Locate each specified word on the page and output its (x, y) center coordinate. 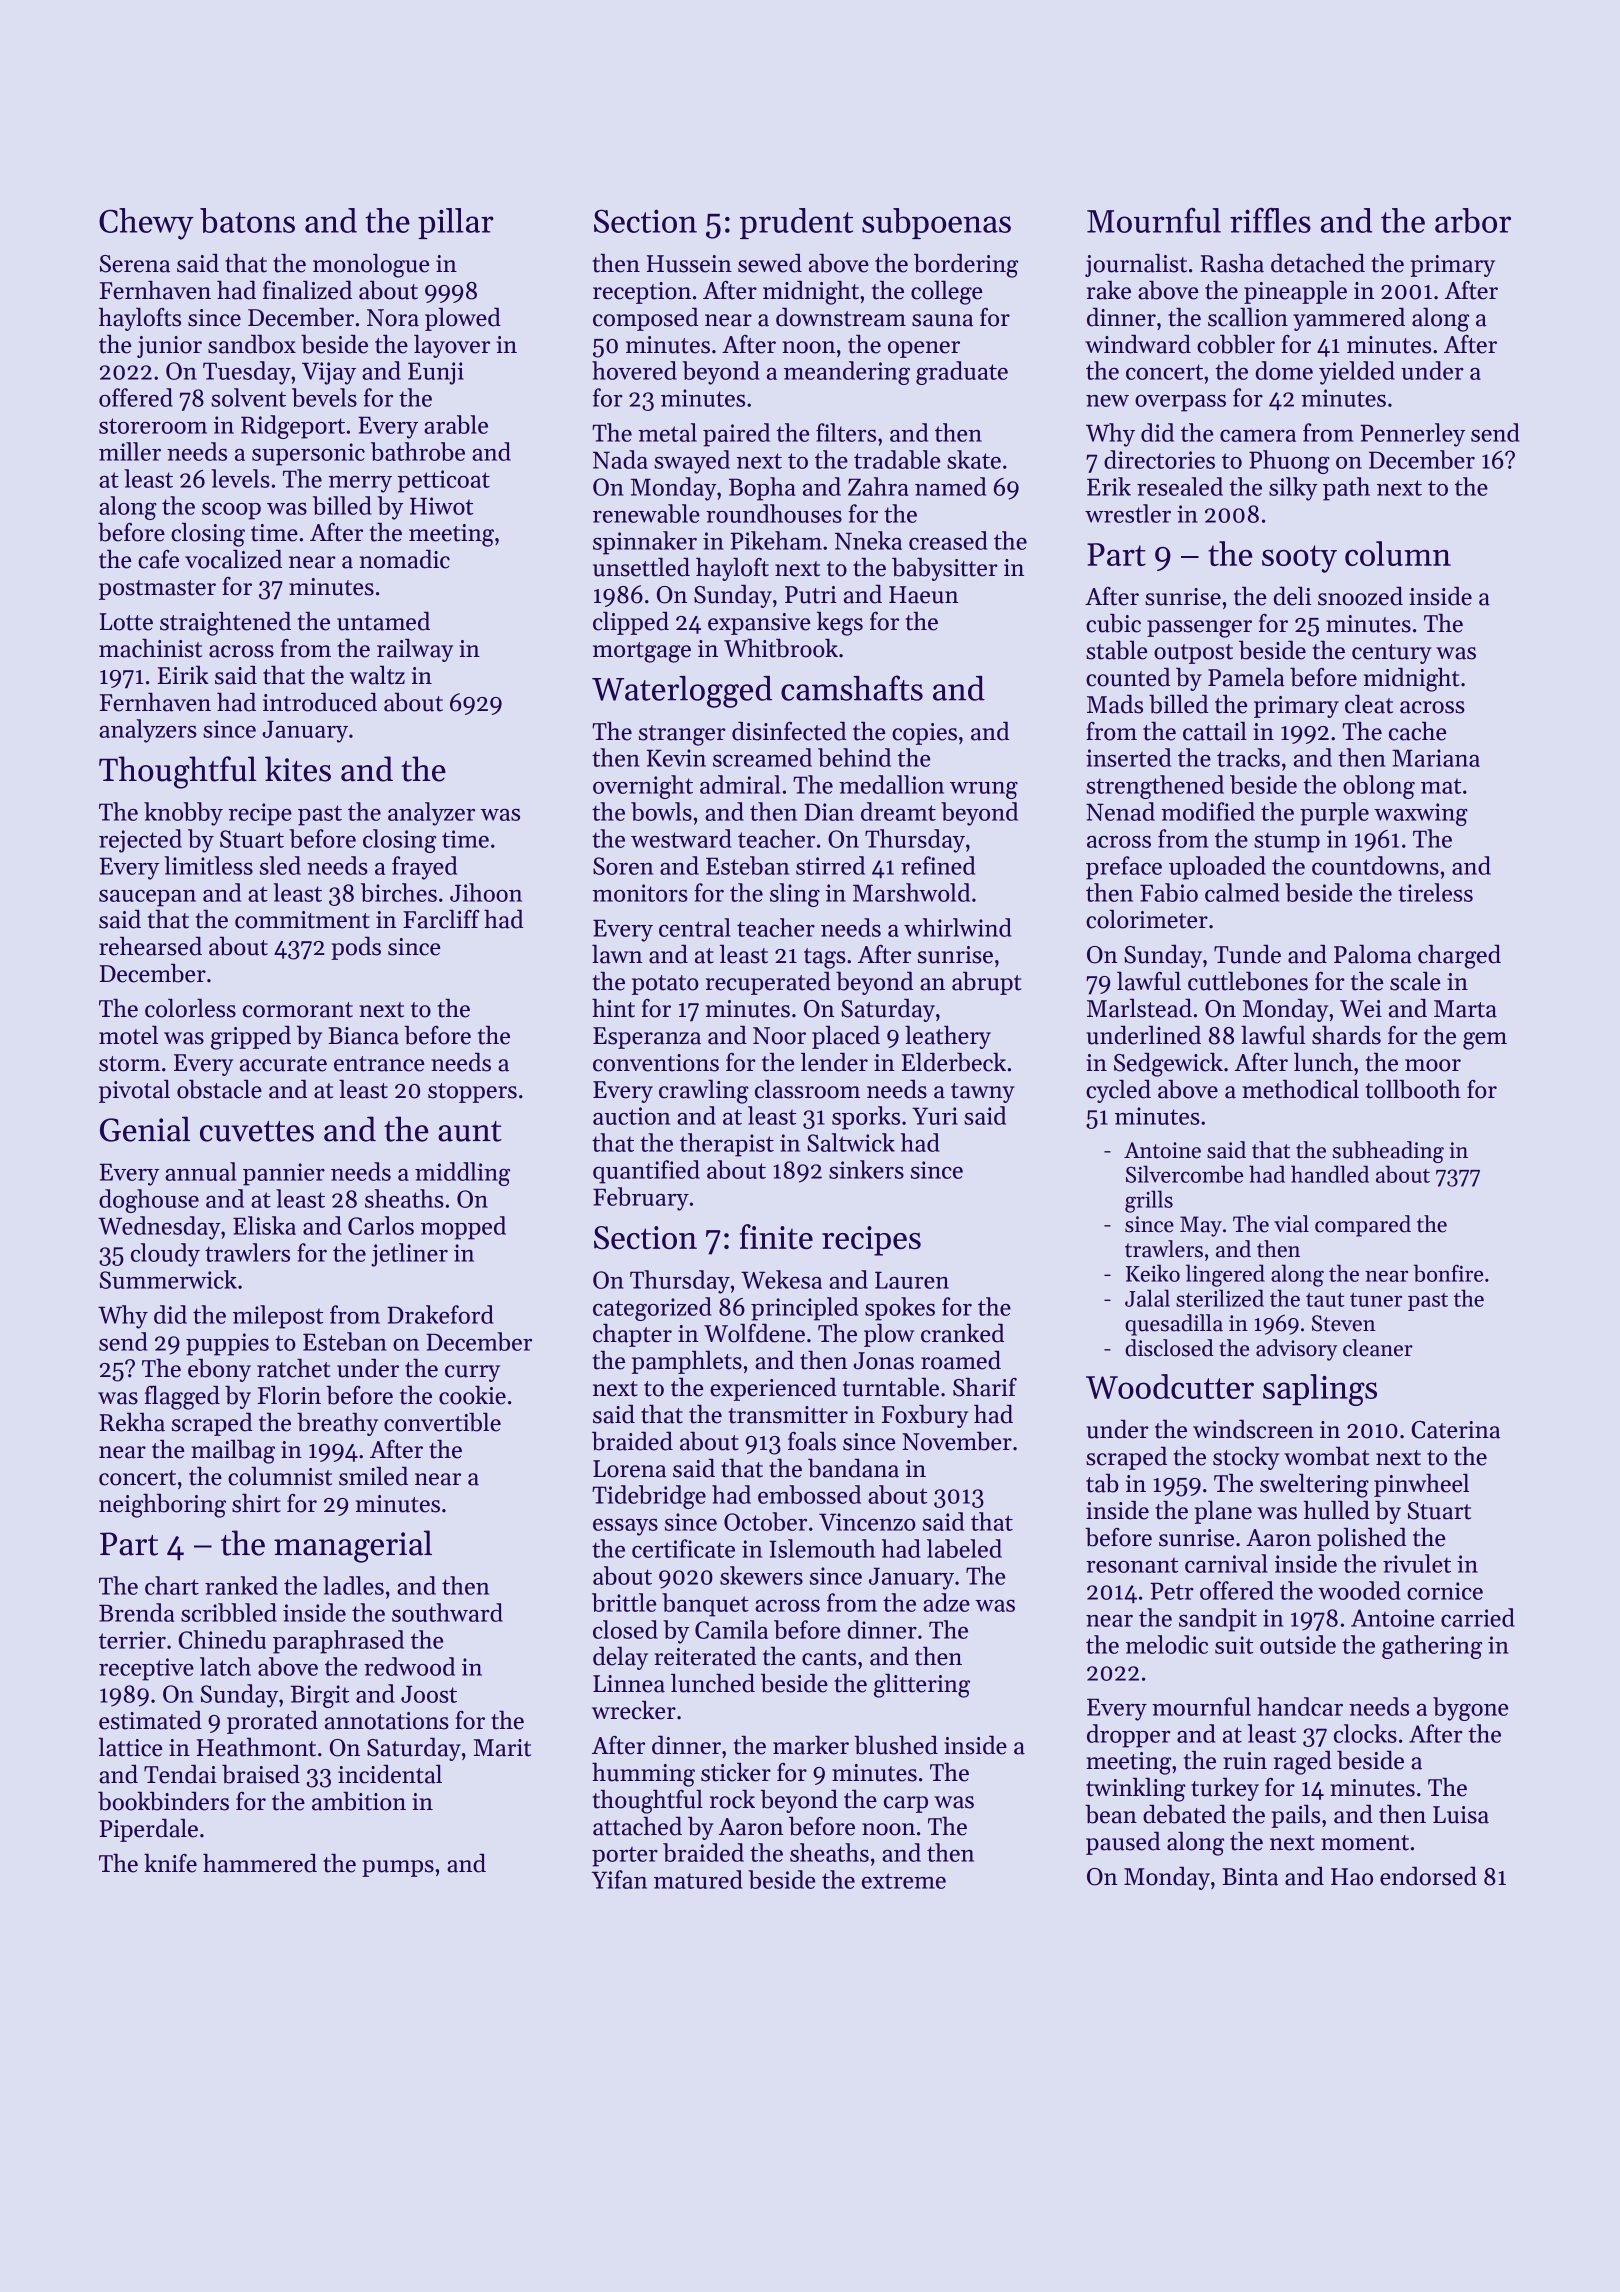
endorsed (1428, 1876)
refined (938, 865)
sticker (736, 1772)
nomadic (405, 559)
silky (1293, 489)
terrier (132, 1640)
